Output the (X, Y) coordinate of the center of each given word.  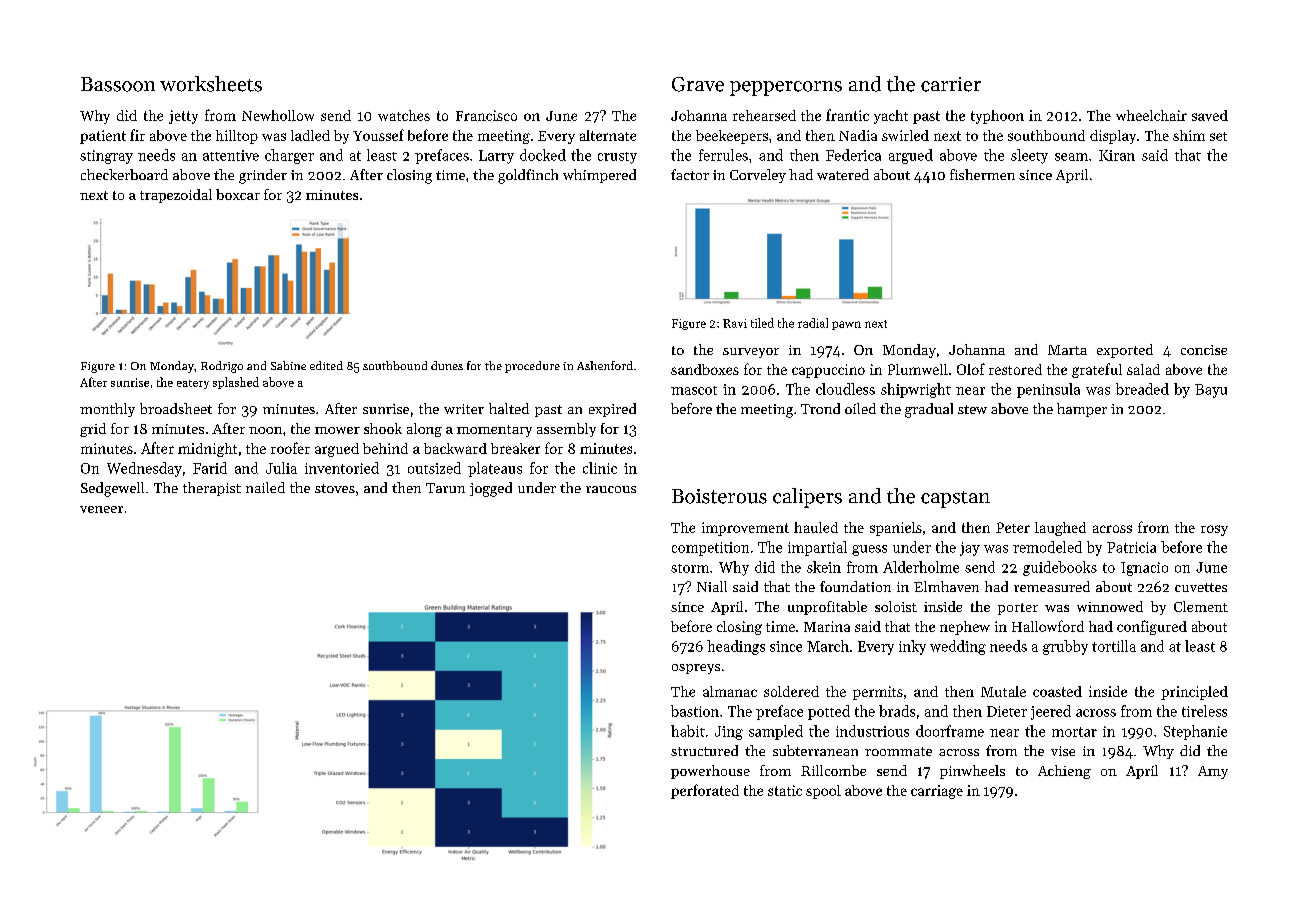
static (785, 790)
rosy (1214, 530)
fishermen (982, 174)
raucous (611, 489)
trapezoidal (176, 196)
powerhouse (710, 772)
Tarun (445, 488)
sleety (1029, 156)
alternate (608, 135)
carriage (937, 792)
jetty (183, 117)
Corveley (758, 176)
